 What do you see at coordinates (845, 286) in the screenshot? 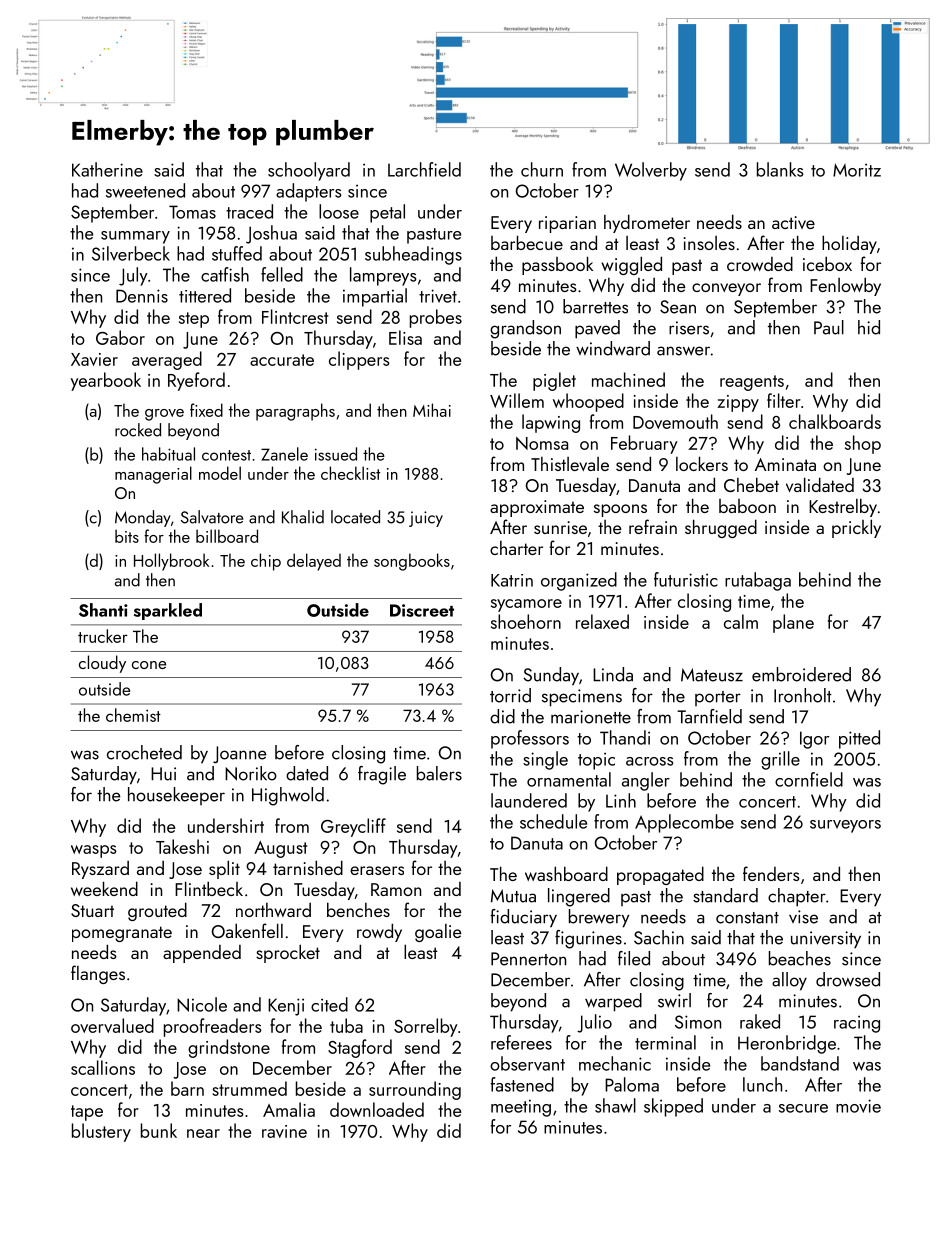
I see `Fenlowby` at bounding box center [845, 286].
